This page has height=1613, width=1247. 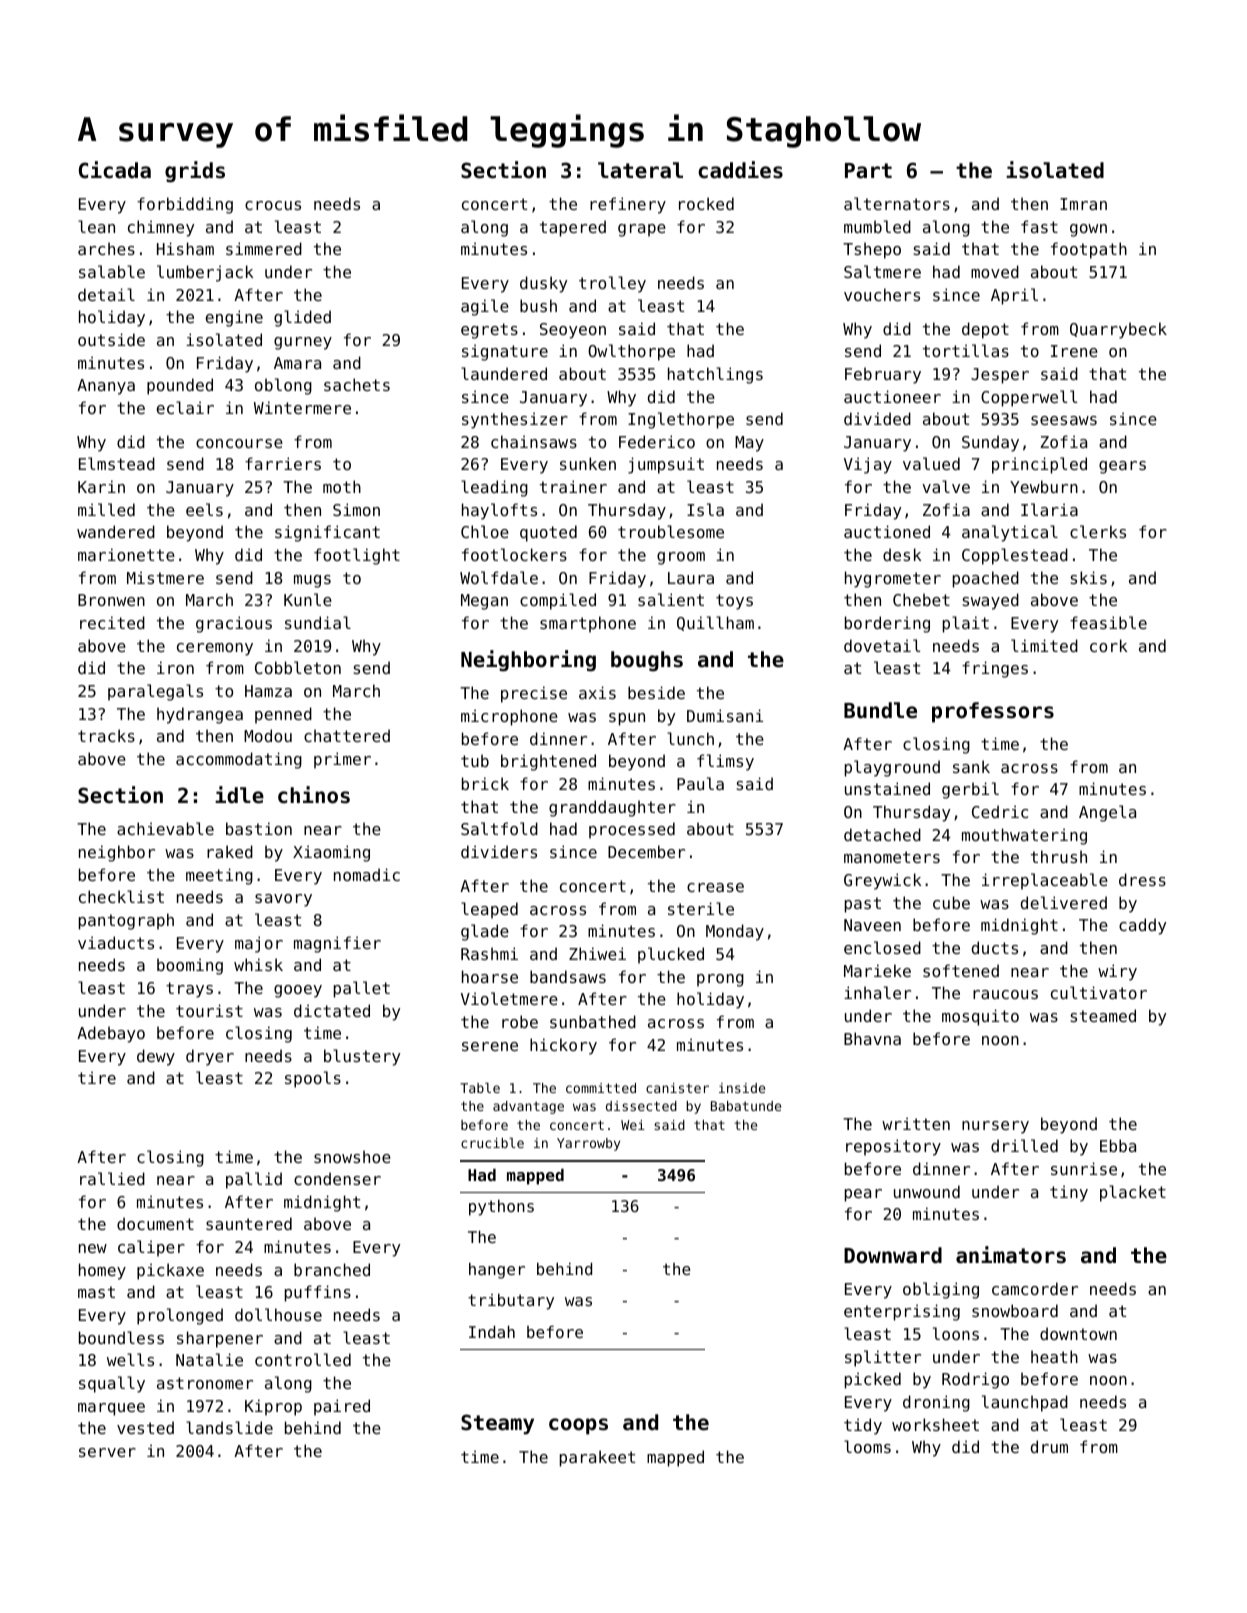 What do you see at coordinates (897, 203) in the page?
I see `alternators` at bounding box center [897, 203].
